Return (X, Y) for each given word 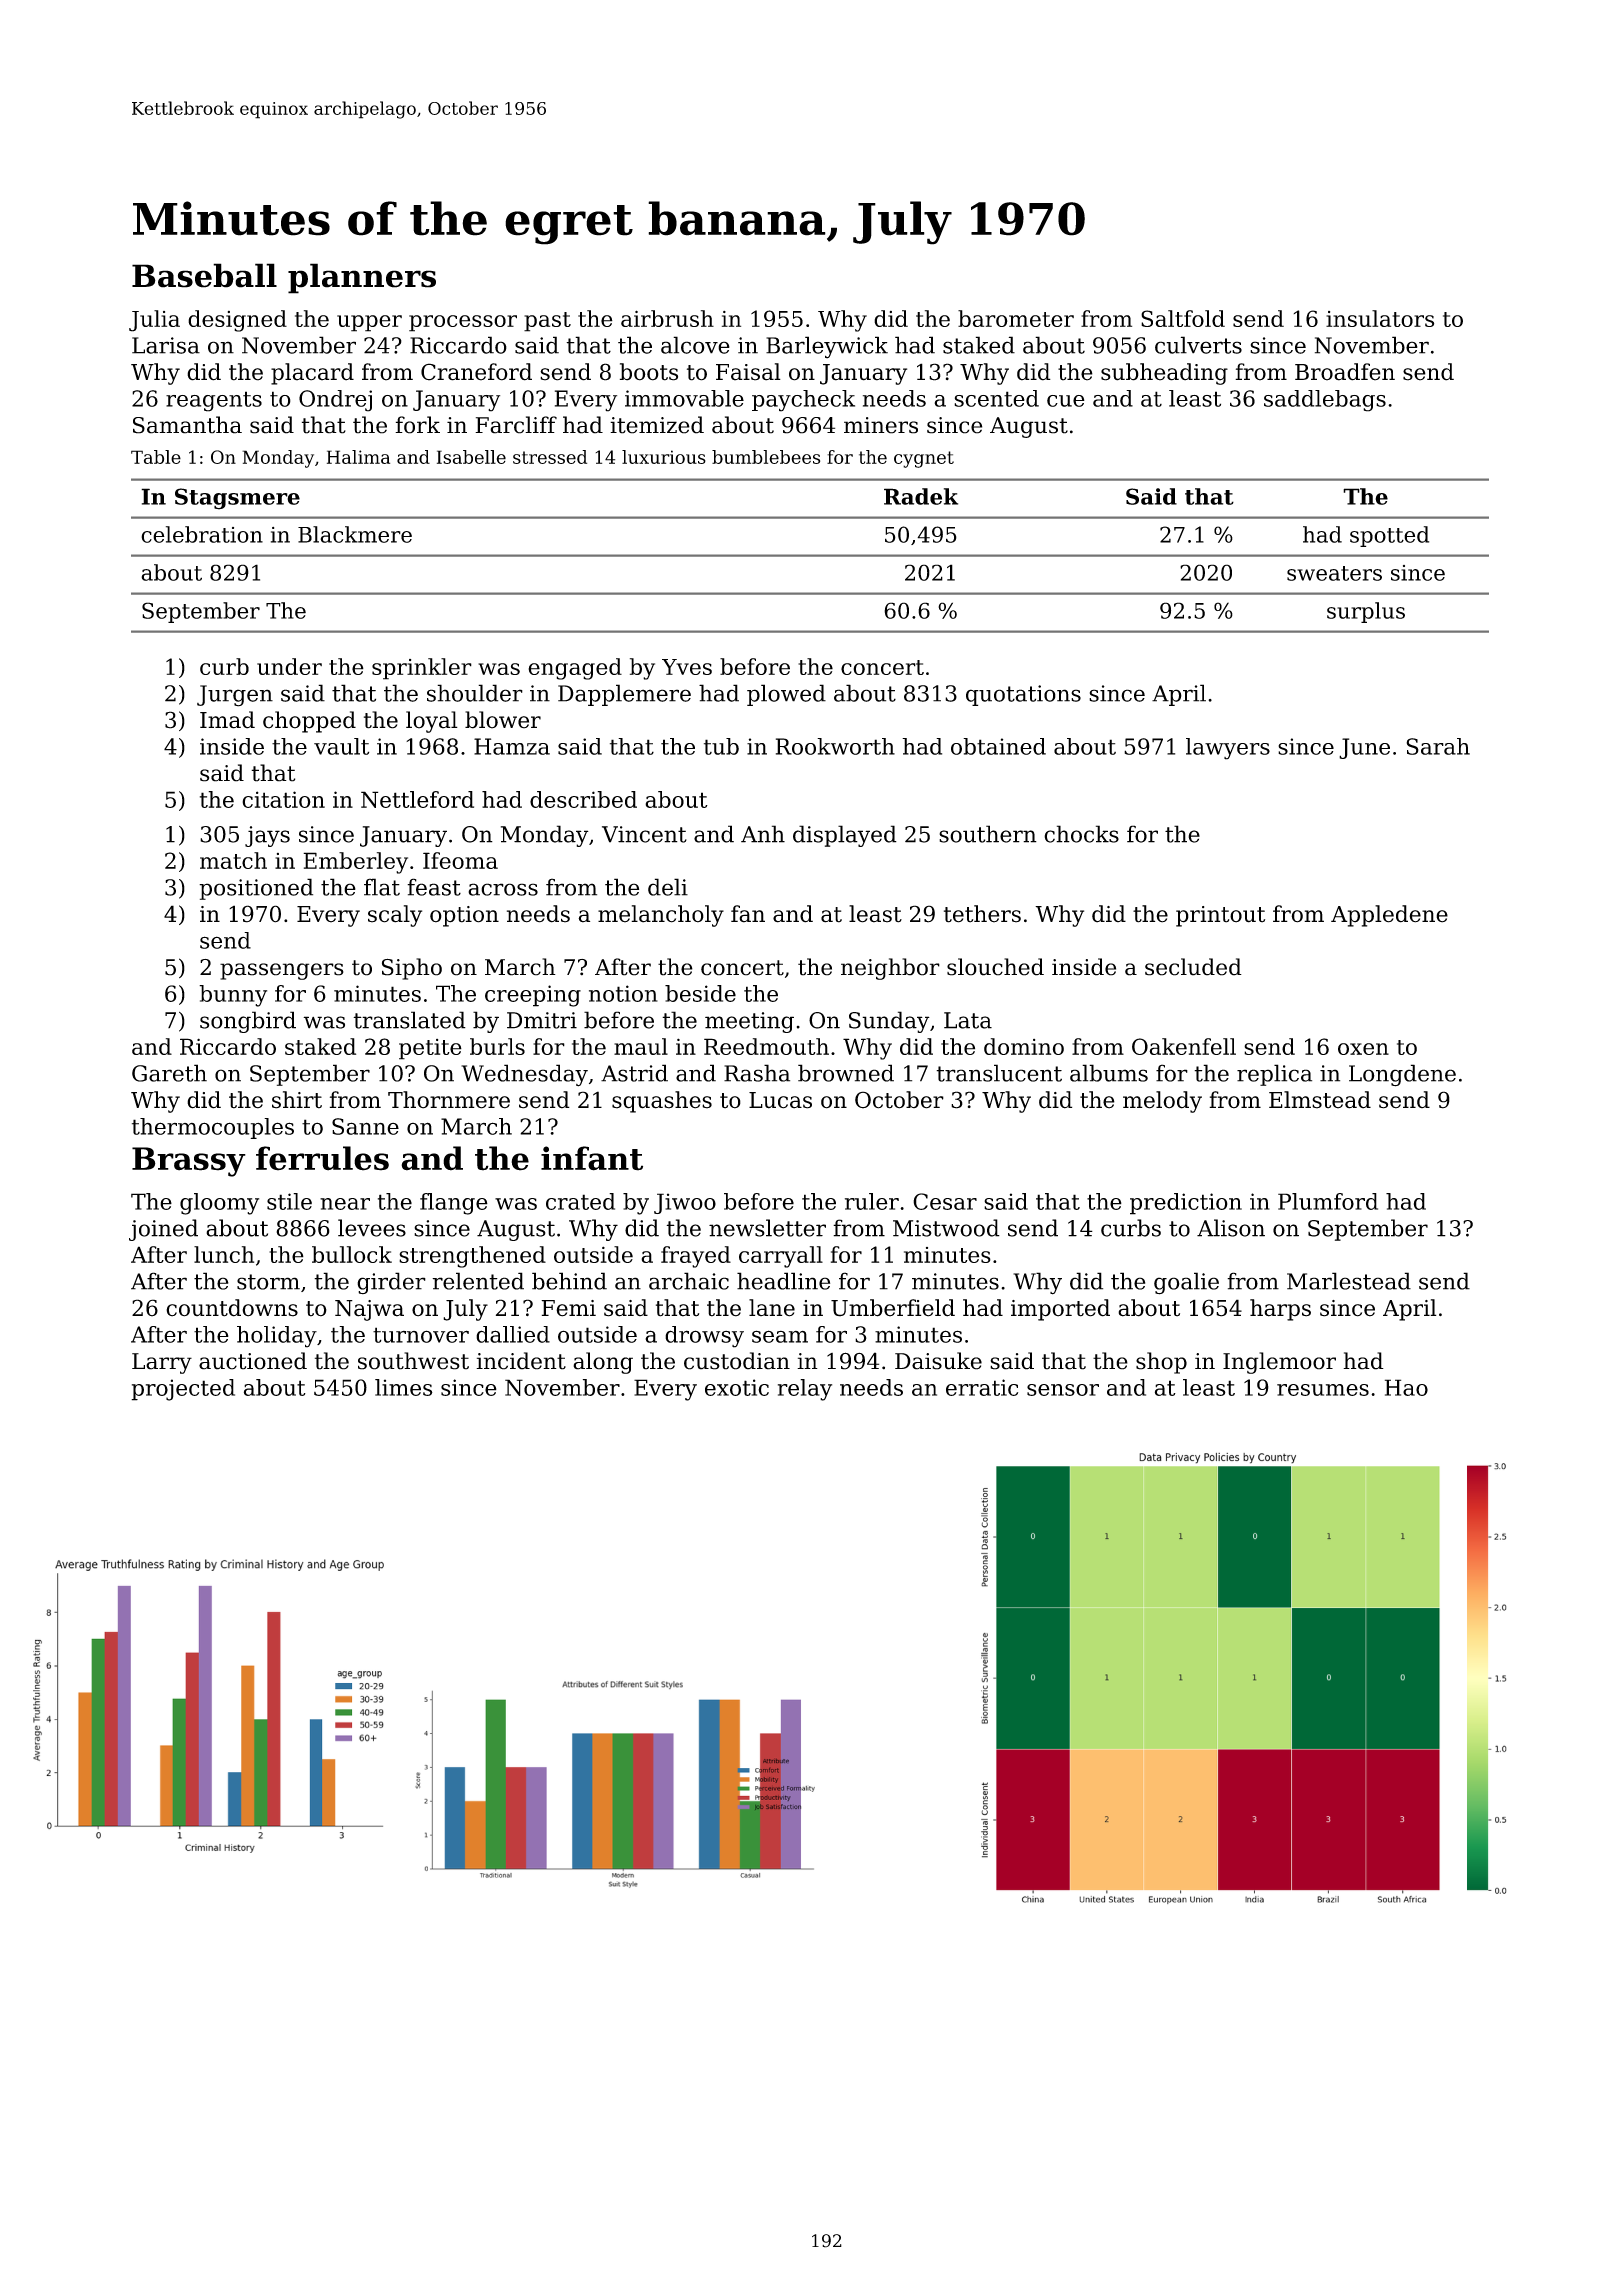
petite (430, 1049)
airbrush (667, 318)
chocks (1081, 834)
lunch (224, 1254)
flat (382, 887)
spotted (1389, 536)
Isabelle (471, 457)
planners (362, 278)
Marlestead (1349, 1281)
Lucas (780, 1100)
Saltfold (1183, 318)
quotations (1023, 695)
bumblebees (766, 457)
